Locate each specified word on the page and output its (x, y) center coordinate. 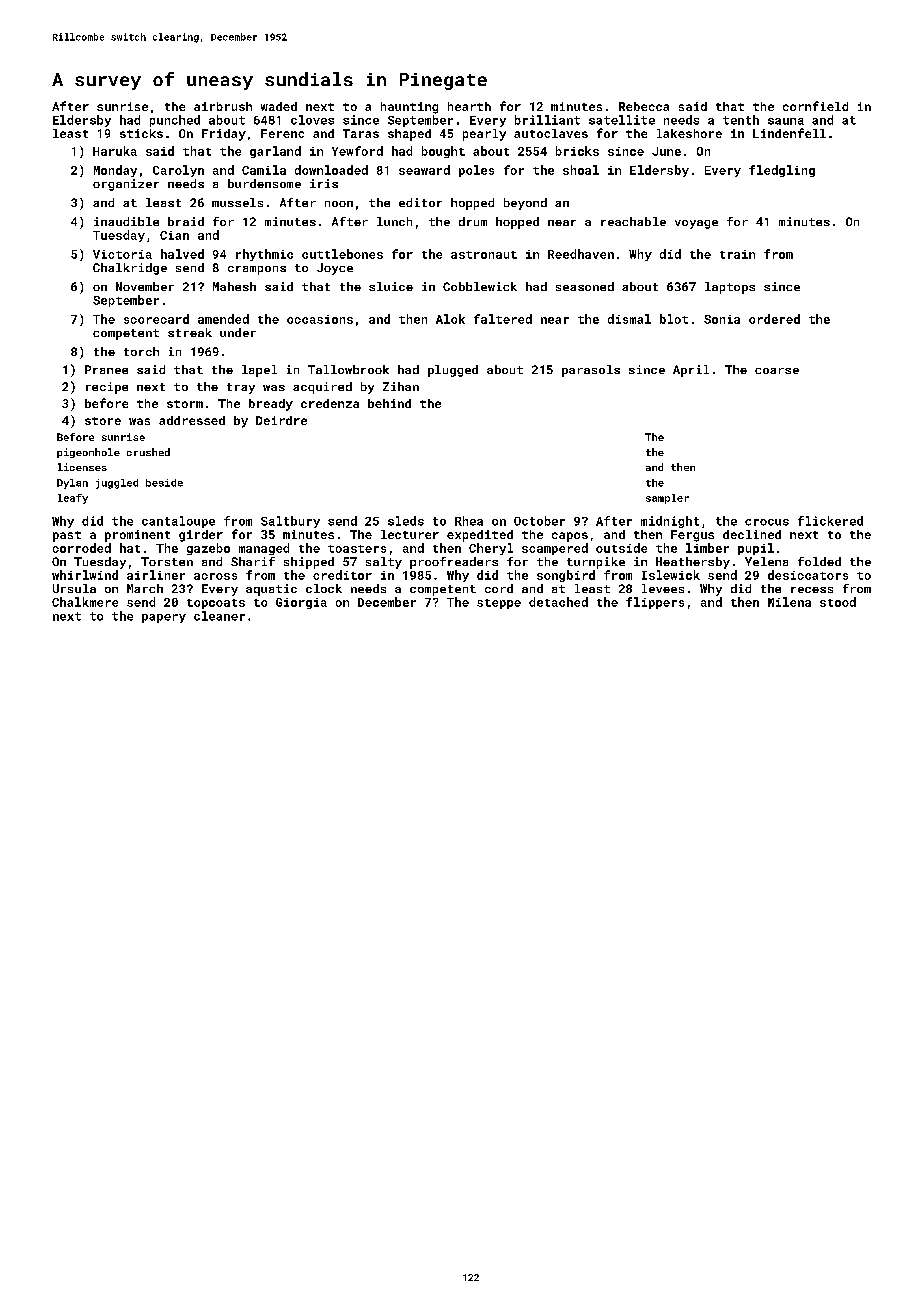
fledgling (782, 171)
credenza (330, 403)
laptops (730, 288)
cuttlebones (342, 254)
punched (175, 121)
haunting (409, 108)
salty (384, 563)
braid (186, 221)
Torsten (167, 561)
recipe (107, 388)
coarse (777, 371)
